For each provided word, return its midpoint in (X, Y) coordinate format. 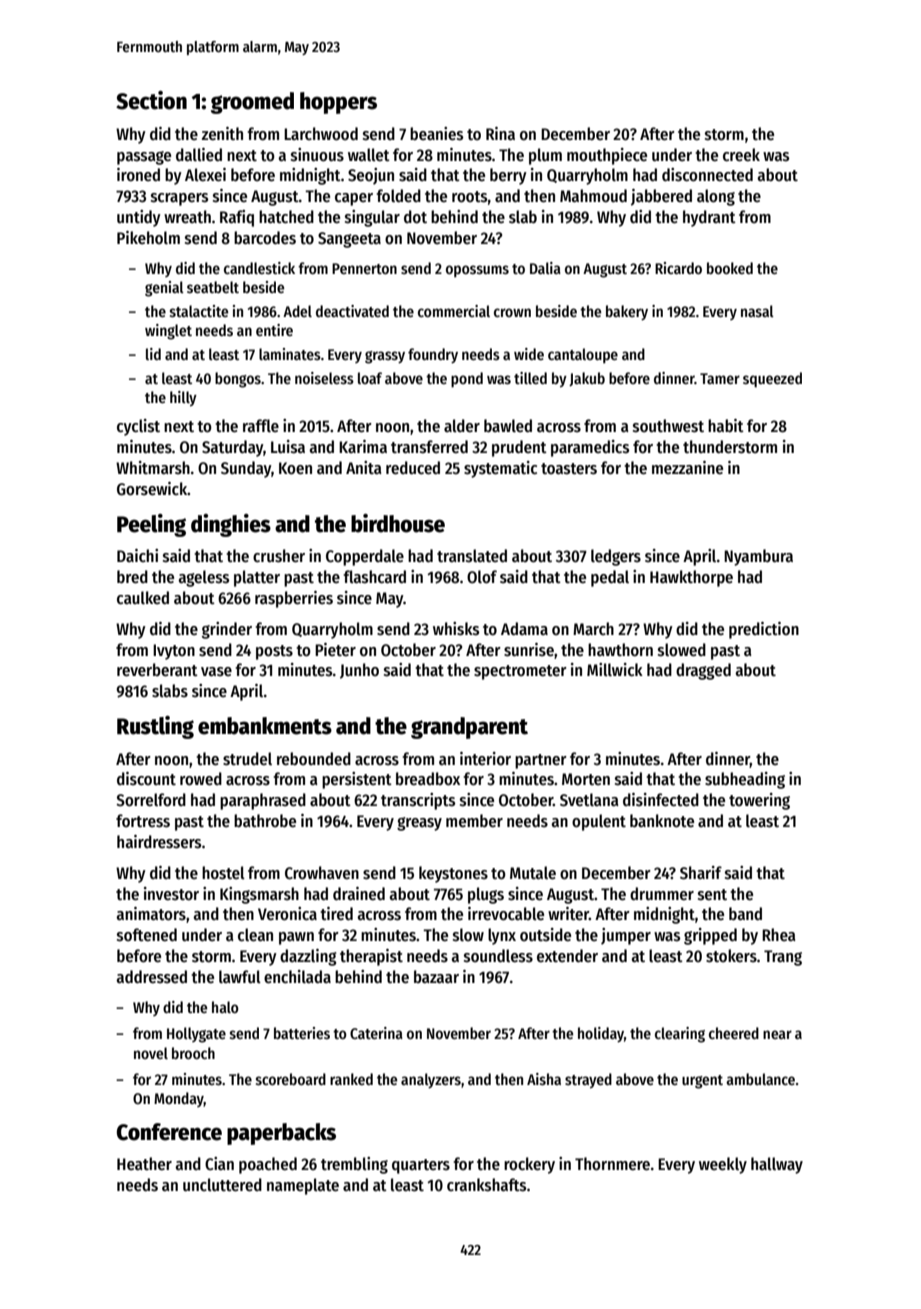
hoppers (338, 103)
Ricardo (678, 268)
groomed (252, 103)
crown (512, 312)
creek (741, 155)
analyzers (431, 1080)
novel (151, 1053)
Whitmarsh (153, 468)
